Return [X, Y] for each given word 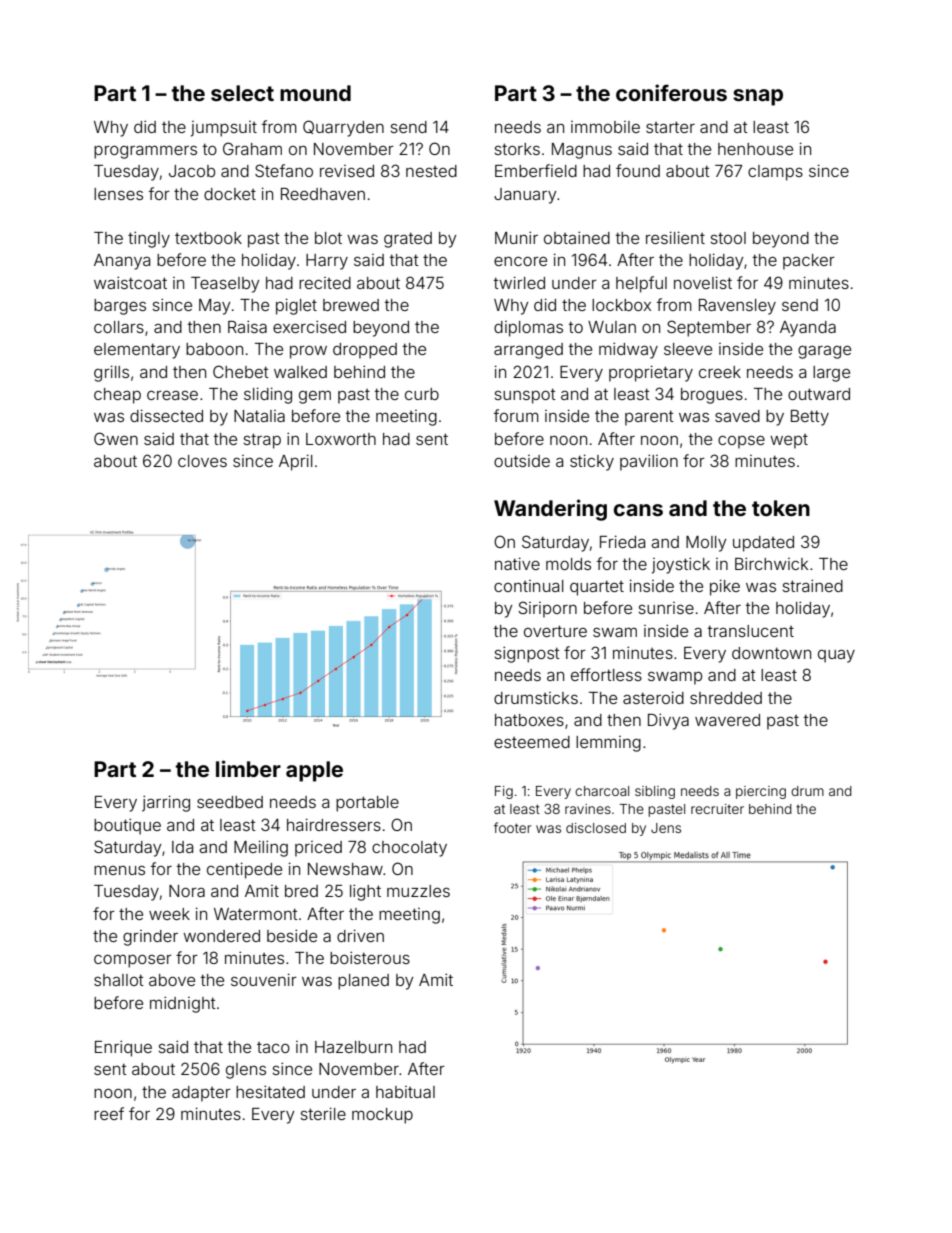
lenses [118, 194]
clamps [775, 173]
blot [328, 238]
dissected [166, 415]
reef [109, 1113]
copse [741, 442]
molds [568, 564]
